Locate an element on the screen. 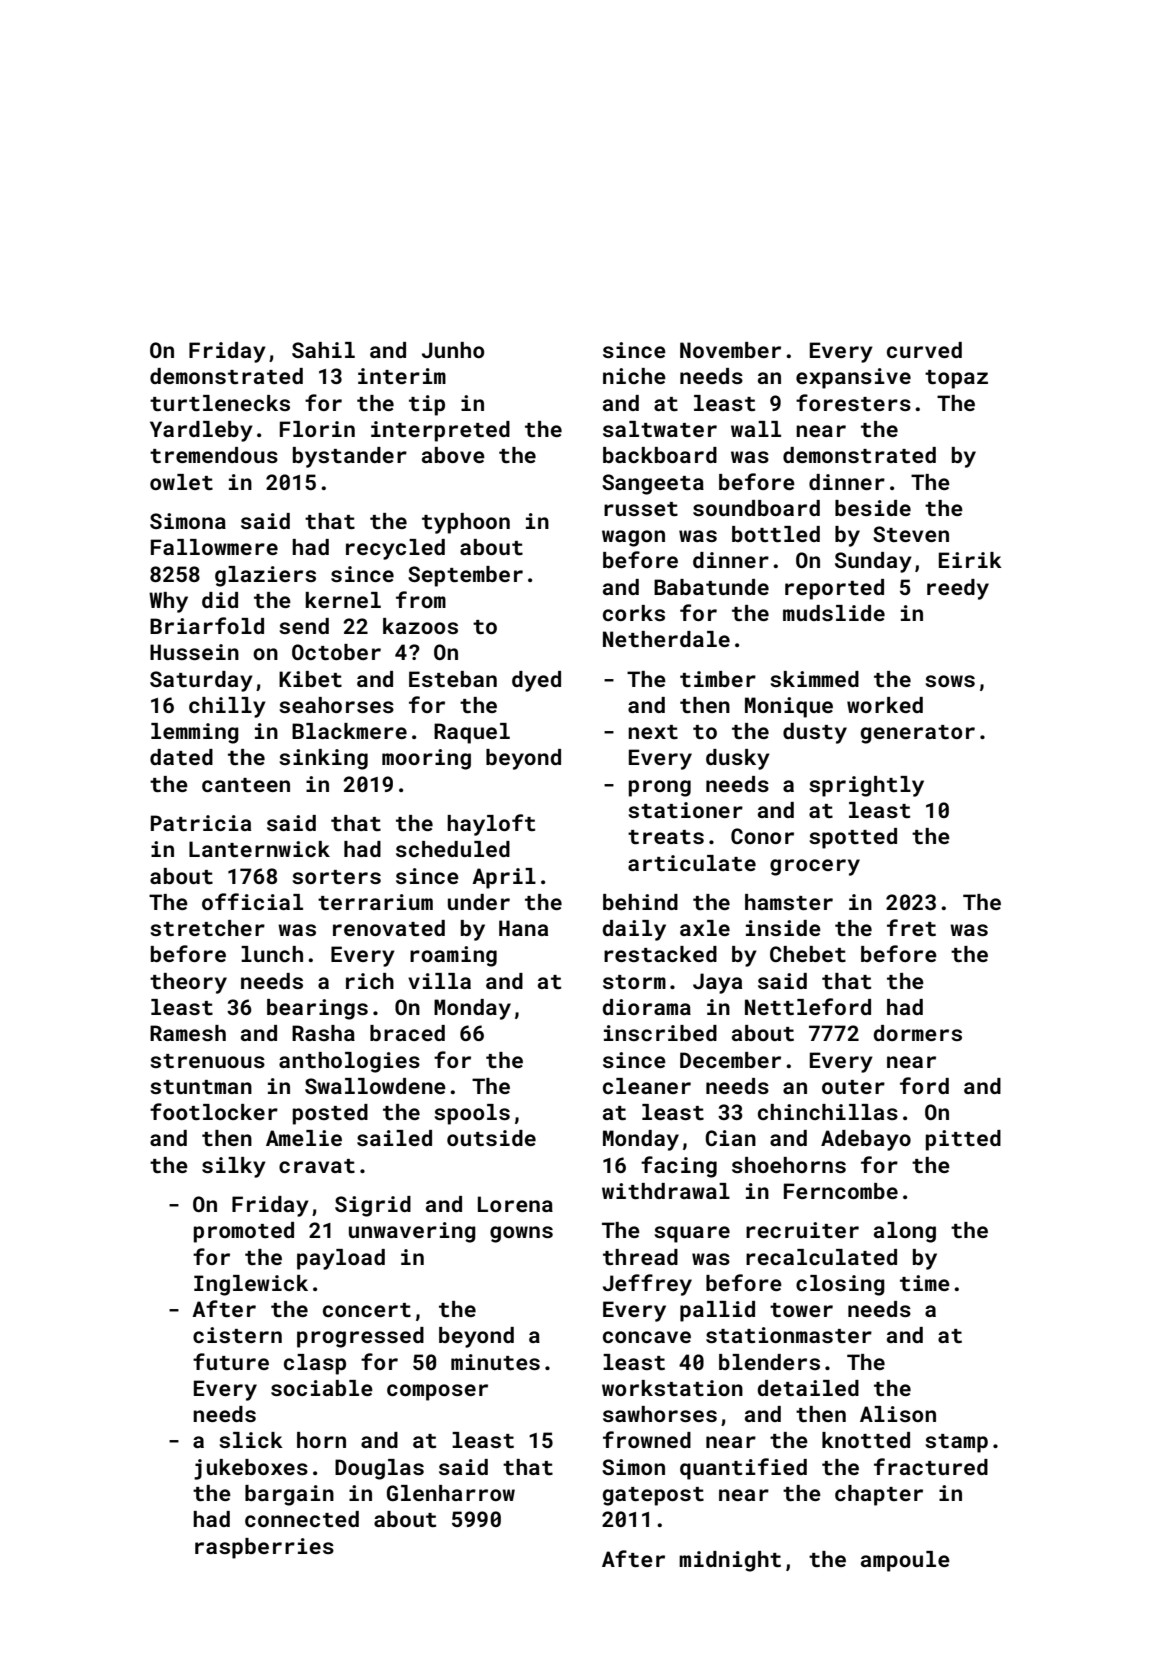  topaz is located at coordinates (956, 379).
